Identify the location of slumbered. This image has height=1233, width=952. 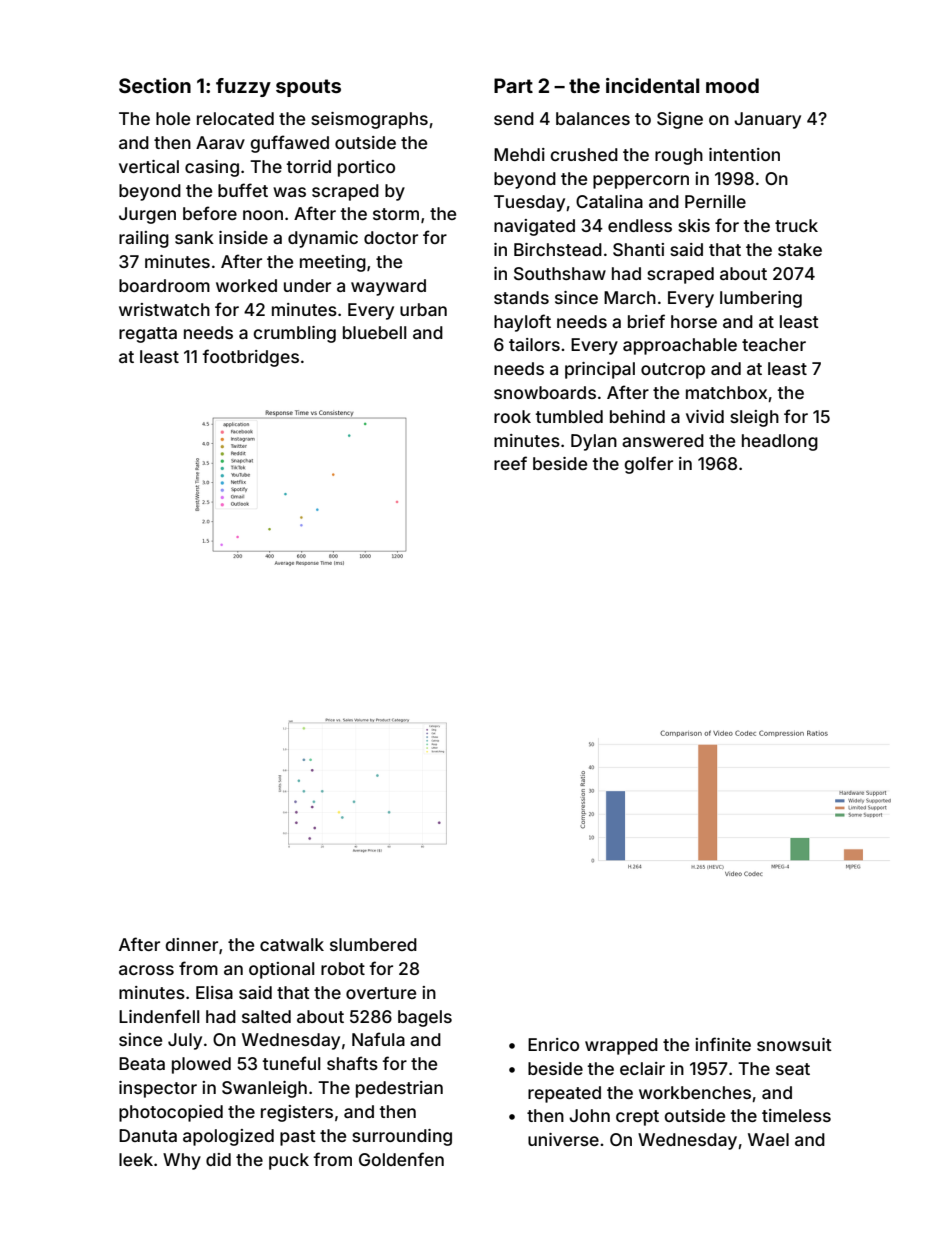
(373, 944).
